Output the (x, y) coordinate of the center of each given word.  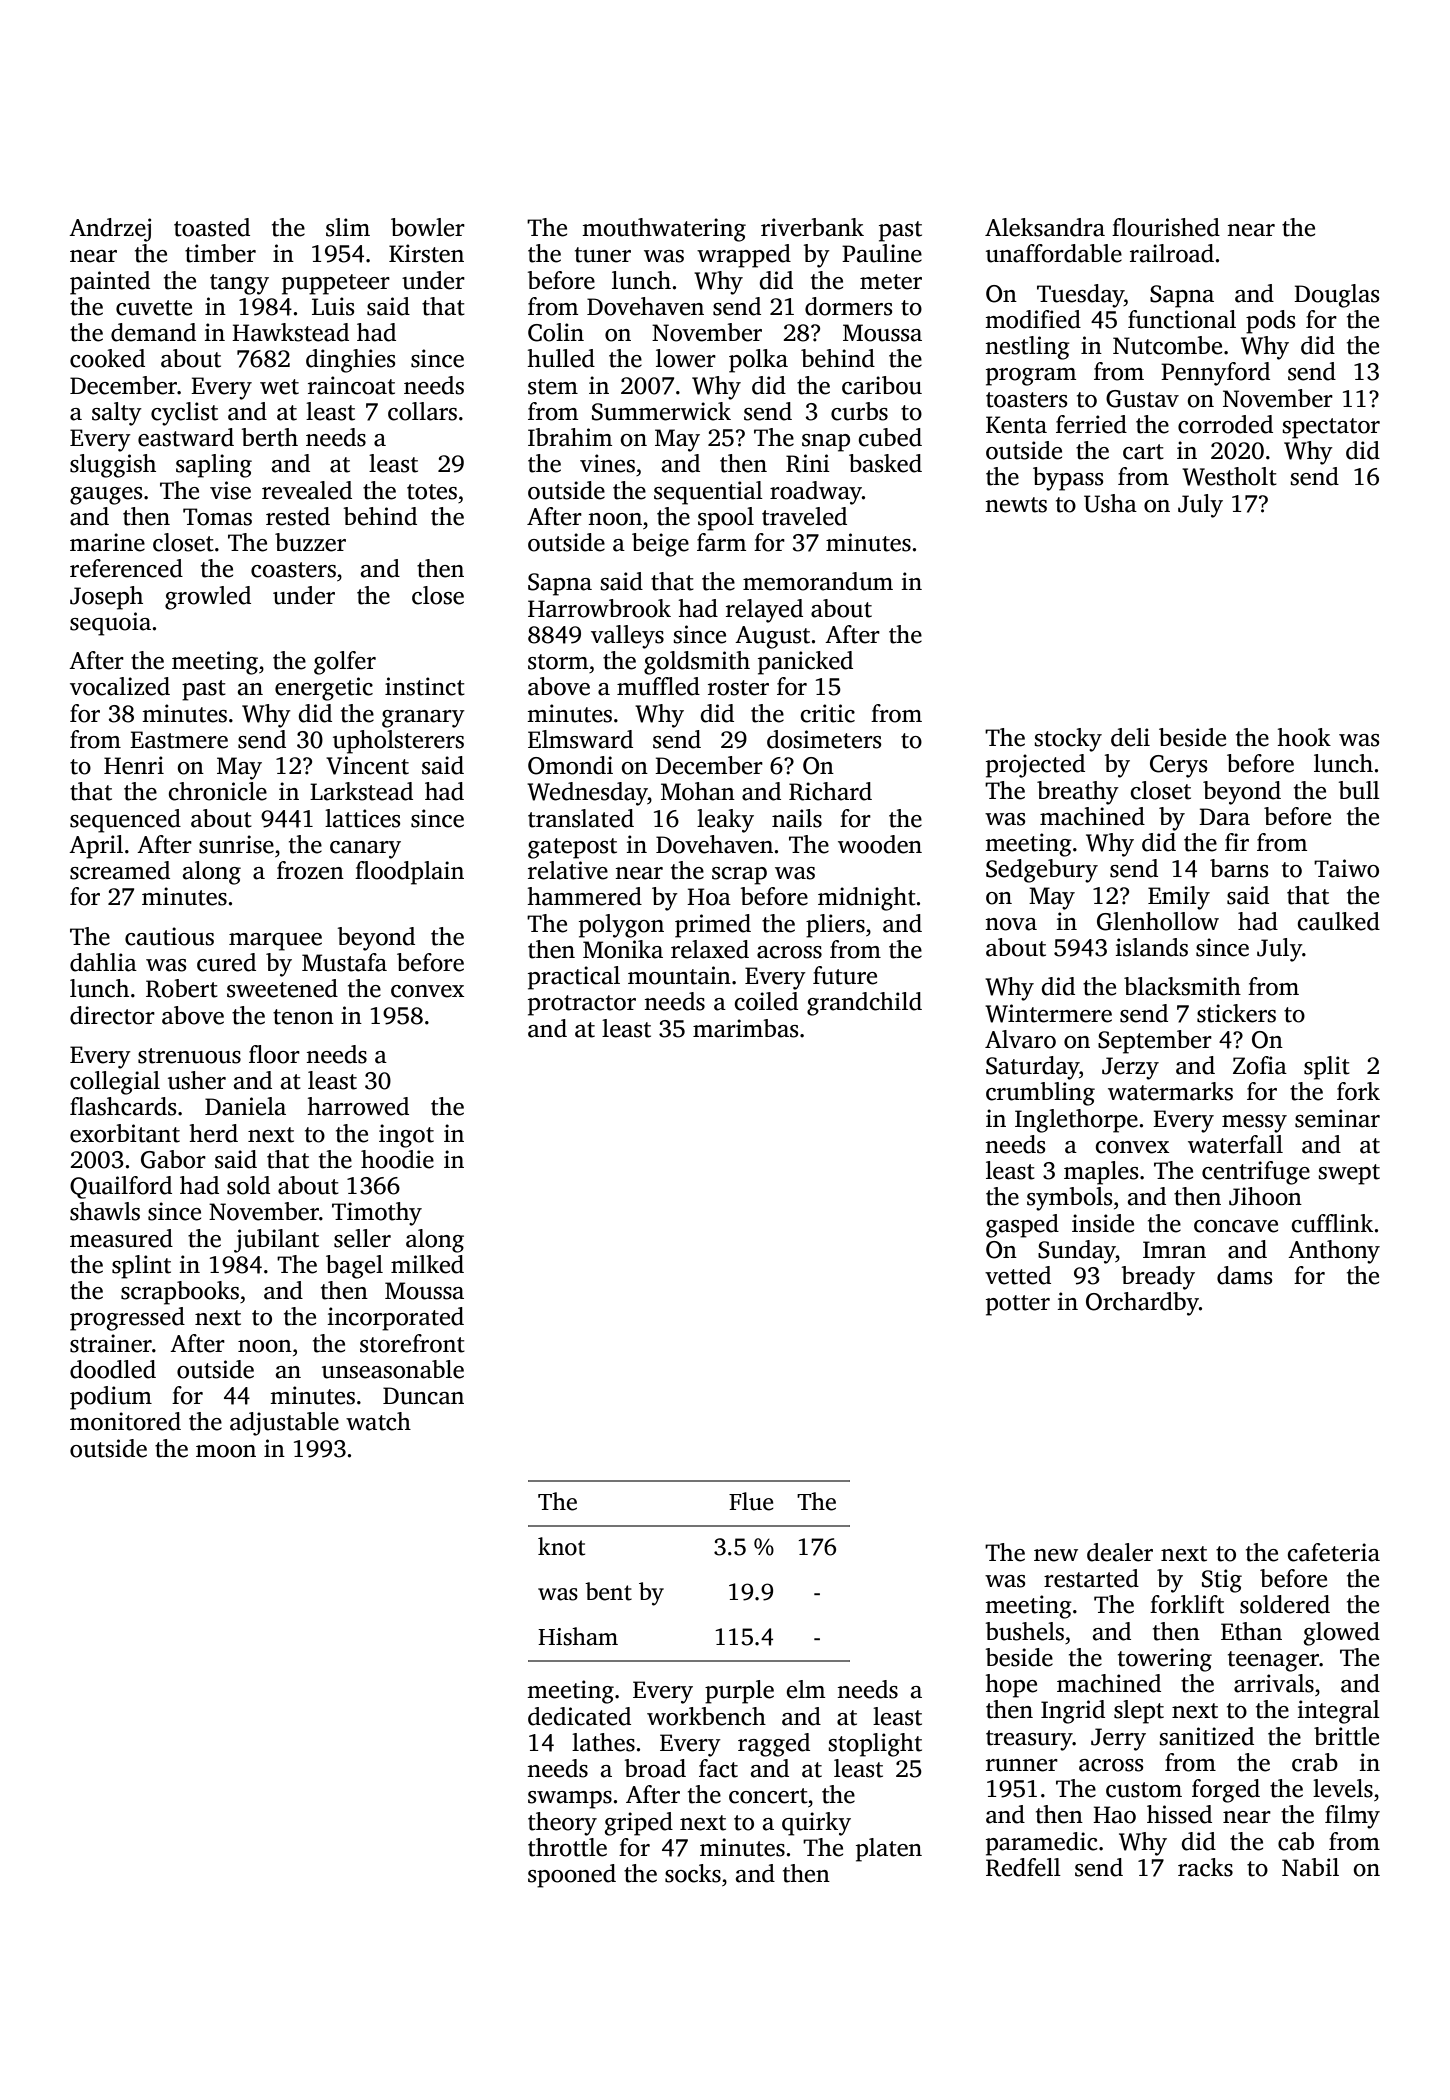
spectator (1331, 428)
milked (427, 1264)
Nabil (1310, 1867)
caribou (882, 385)
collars (422, 411)
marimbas (746, 1028)
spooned (572, 1876)
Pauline (882, 253)
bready (1158, 1278)
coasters (293, 570)
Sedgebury (1042, 871)
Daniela (245, 1106)
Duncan (423, 1396)
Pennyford (1215, 374)
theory (562, 1824)
